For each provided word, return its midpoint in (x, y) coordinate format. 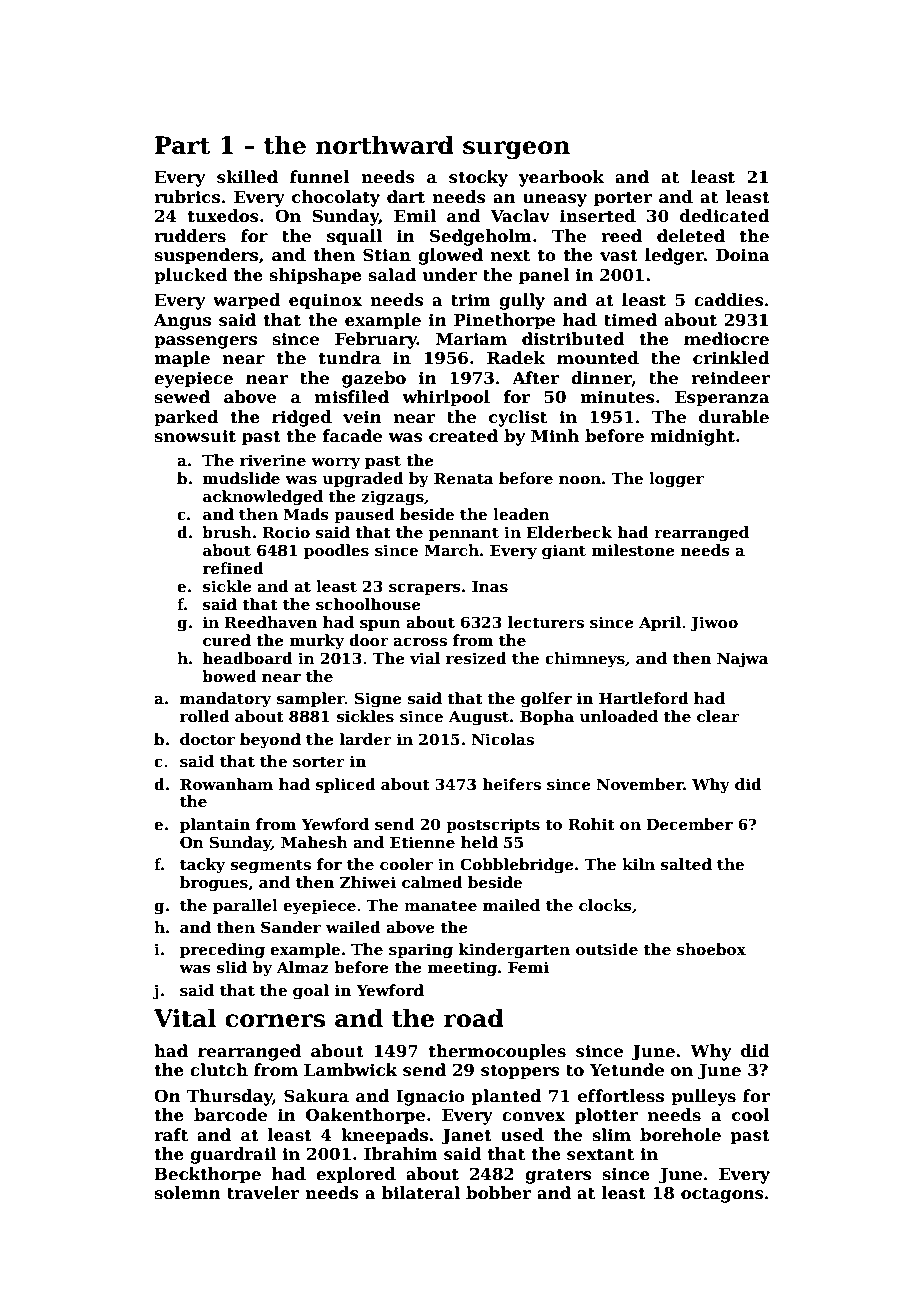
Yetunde (627, 1070)
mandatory (225, 700)
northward (384, 145)
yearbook (561, 178)
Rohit (591, 824)
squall (354, 237)
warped (247, 301)
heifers (512, 784)
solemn (187, 1193)
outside (607, 949)
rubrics (187, 197)
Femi (528, 967)
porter (623, 199)
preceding (222, 951)
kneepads (384, 1136)
